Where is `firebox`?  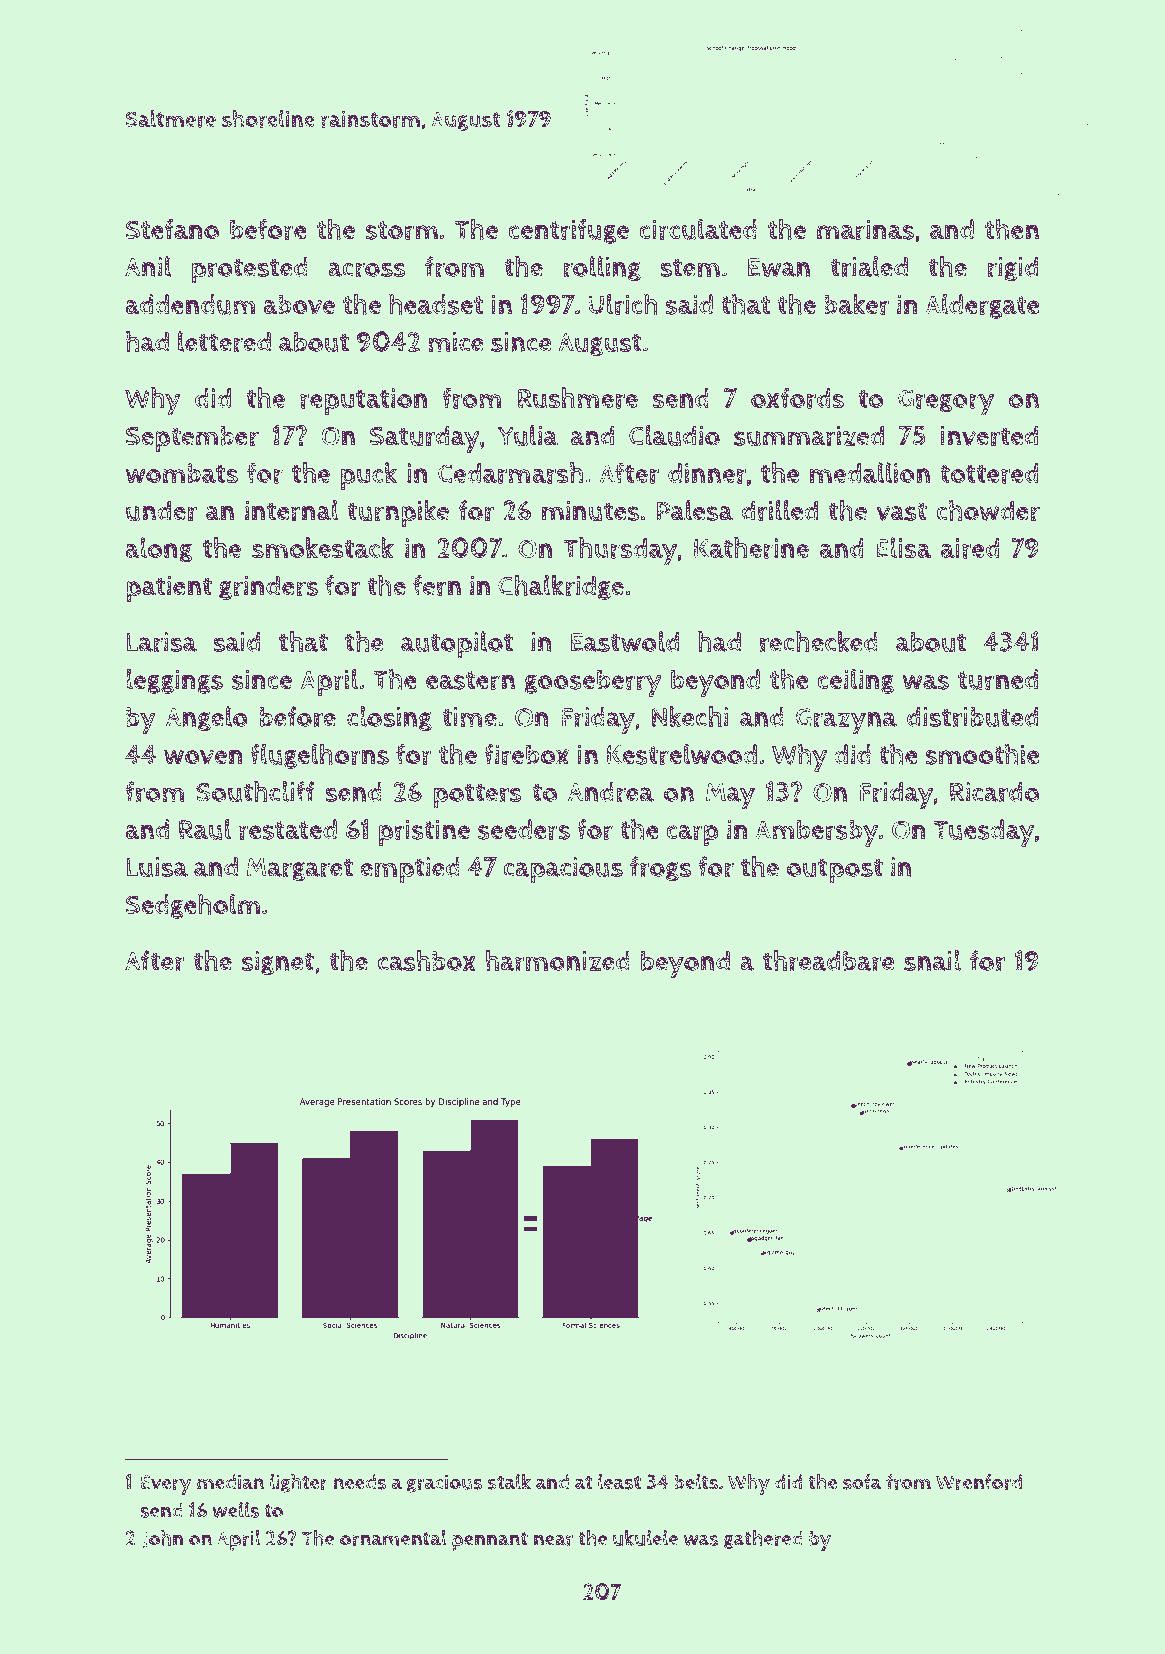 firebox is located at coordinates (526, 754).
